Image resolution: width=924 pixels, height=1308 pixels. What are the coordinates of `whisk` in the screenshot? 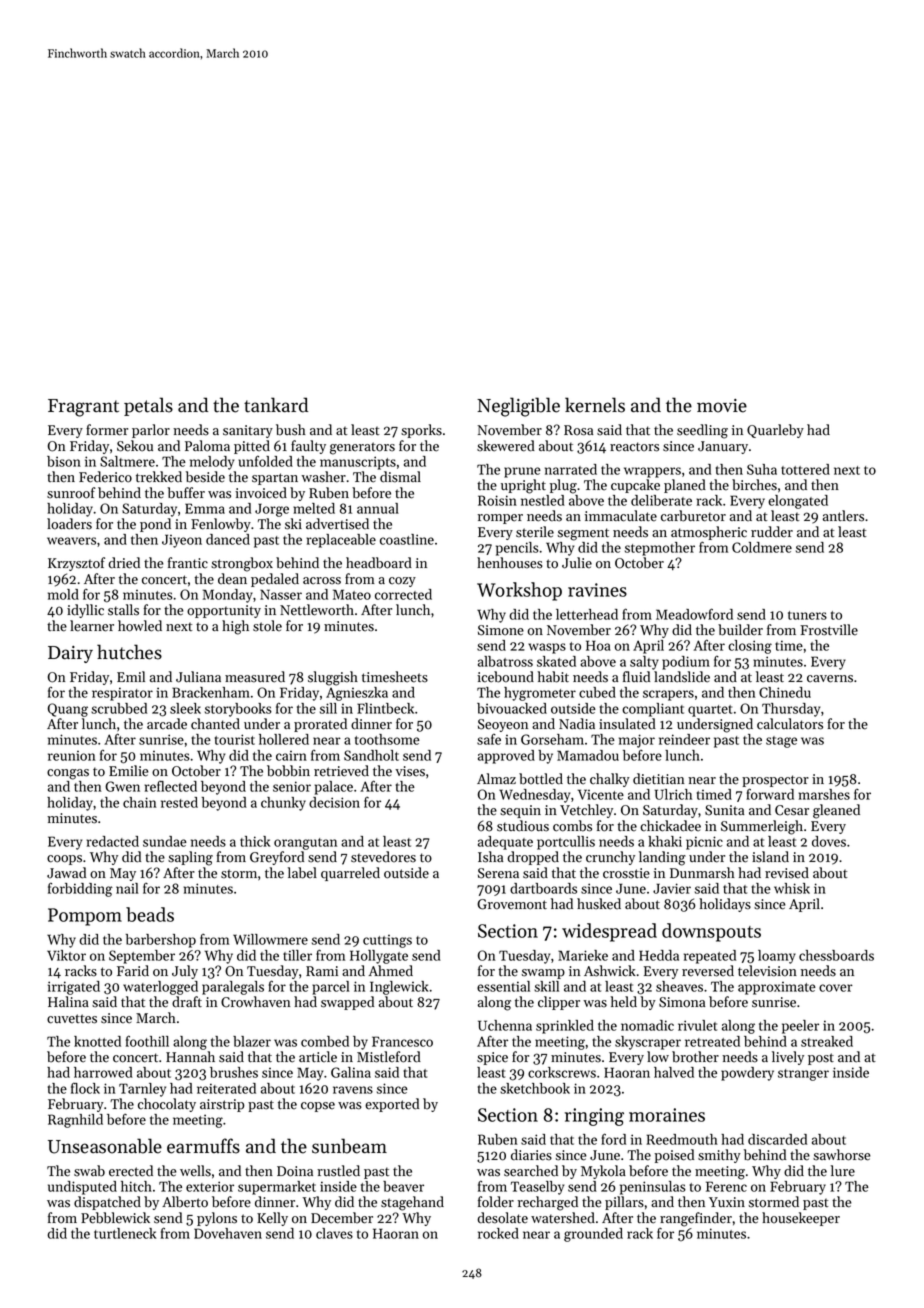 It's located at (792, 888).
